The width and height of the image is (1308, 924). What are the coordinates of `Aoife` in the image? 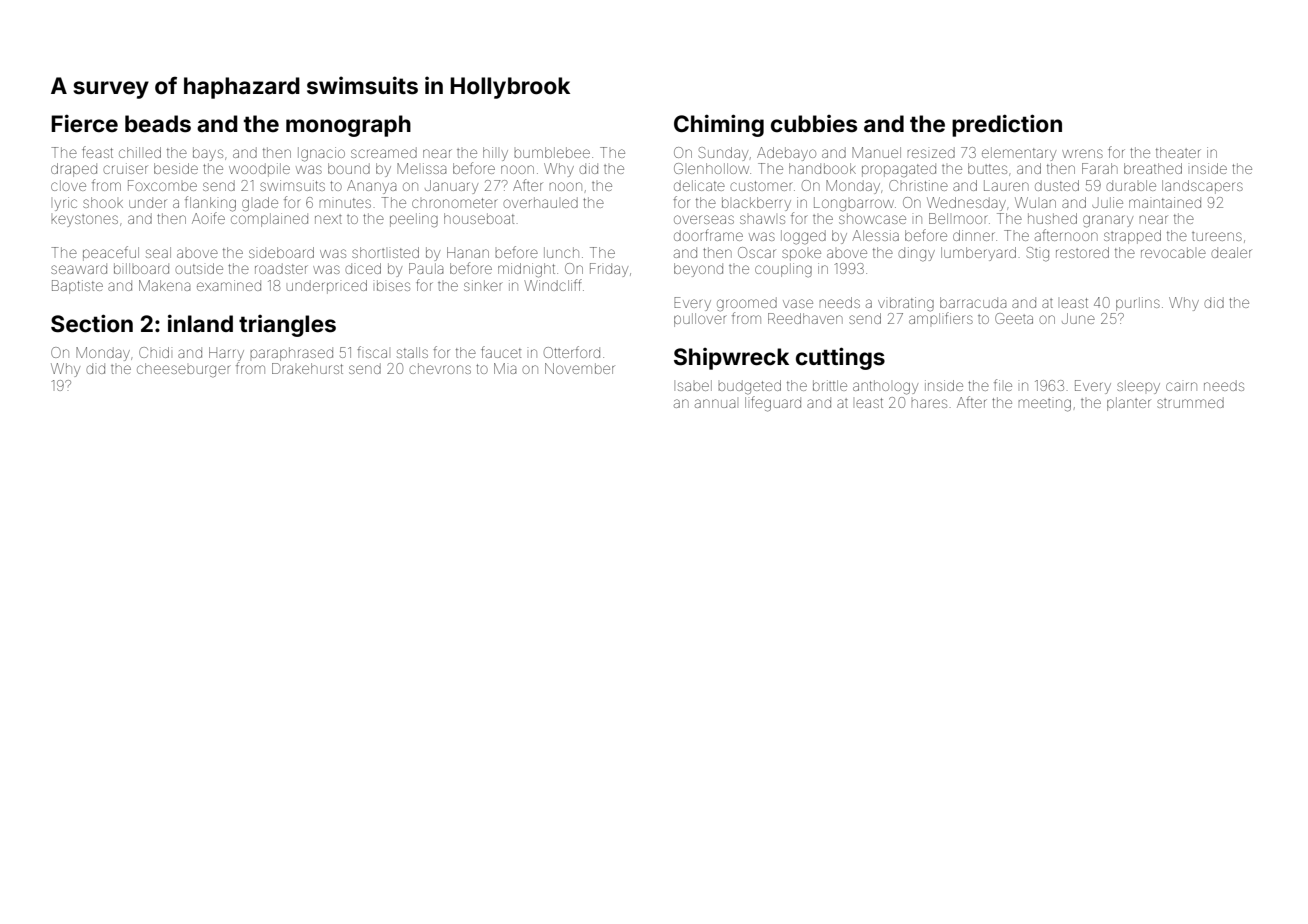 It's located at (208, 218).
